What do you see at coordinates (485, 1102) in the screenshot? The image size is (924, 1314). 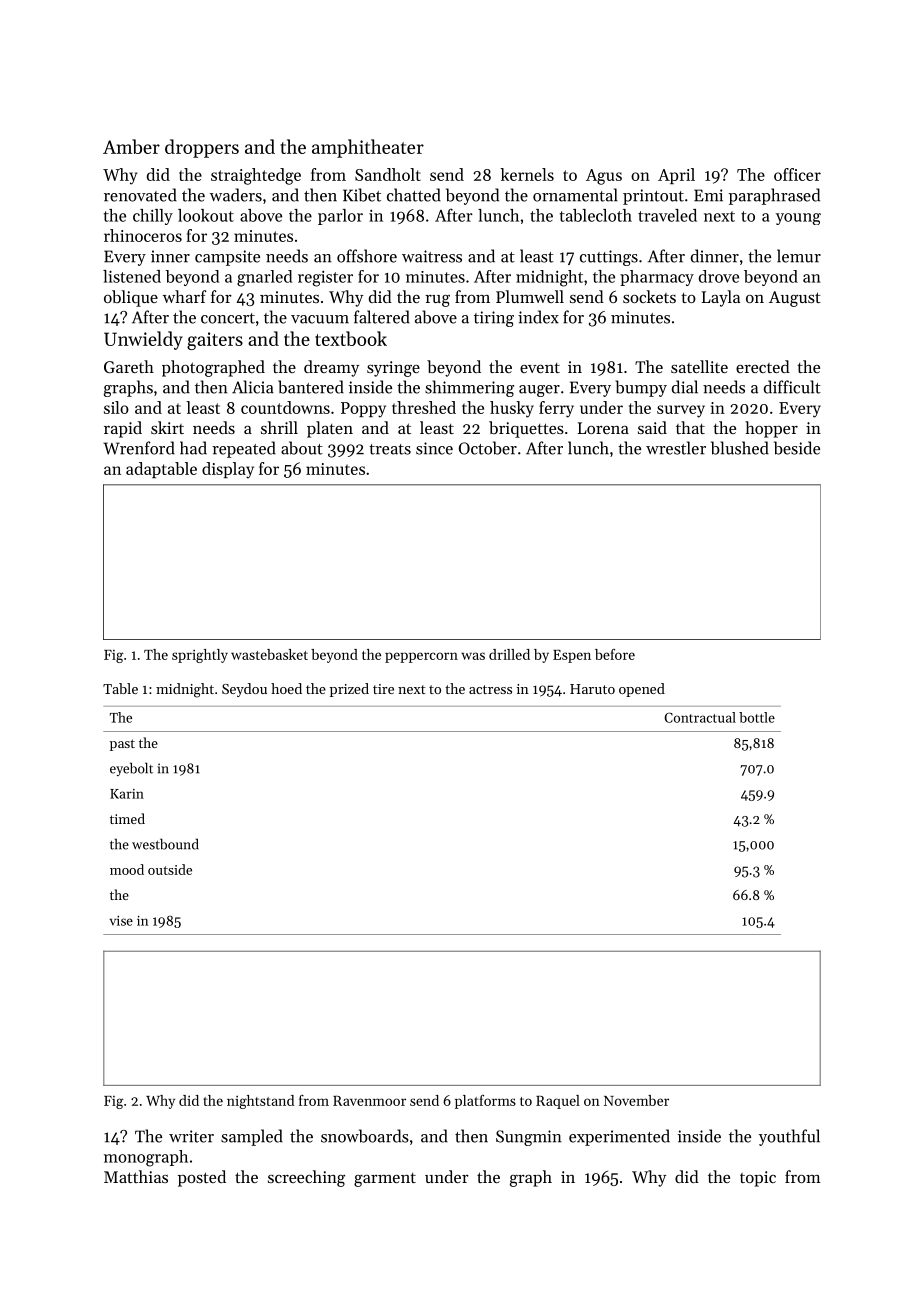 I see `platforms` at bounding box center [485, 1102].
